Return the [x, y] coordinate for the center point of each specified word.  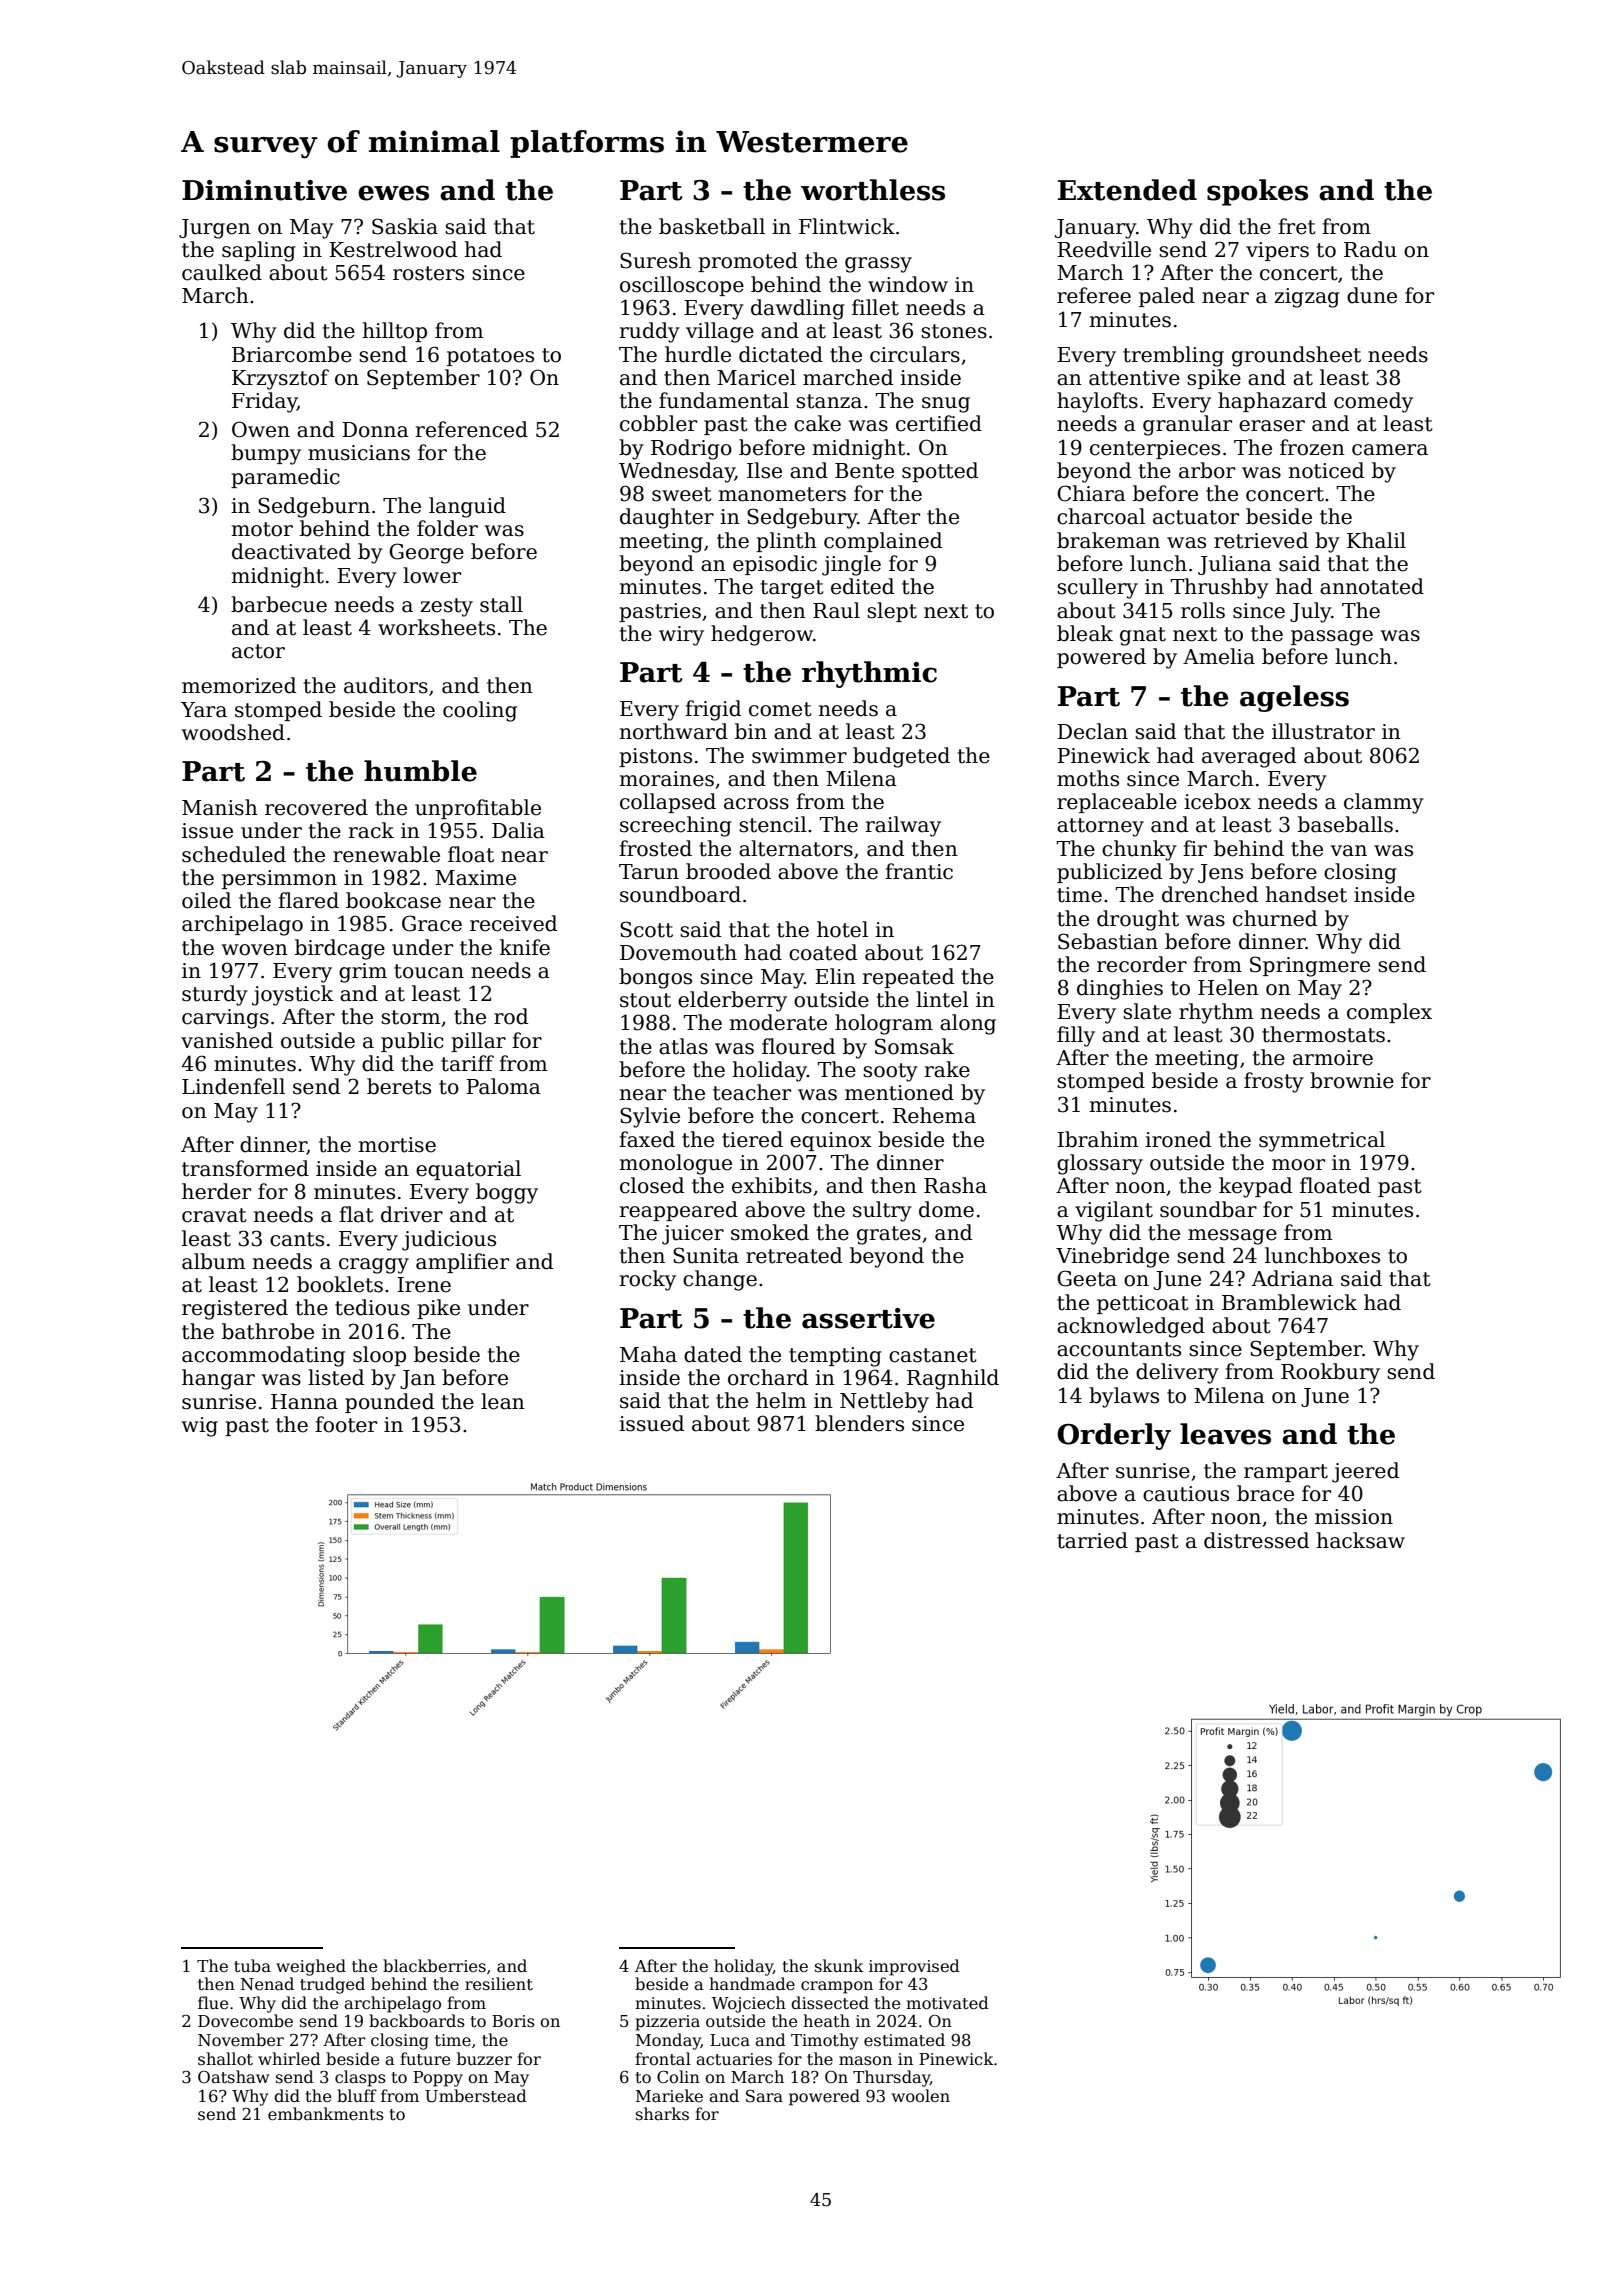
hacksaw [1361, 1540]
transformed [245, 1168]
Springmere [1310, 966]
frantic [919, 871]
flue [213, 2003]
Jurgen [215, 229]
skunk [839, 1965]
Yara [204, 710]
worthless [873, 190]
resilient [499, 1984]
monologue [676, 1164]
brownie [1352, 1080]
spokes [1257, 192]
